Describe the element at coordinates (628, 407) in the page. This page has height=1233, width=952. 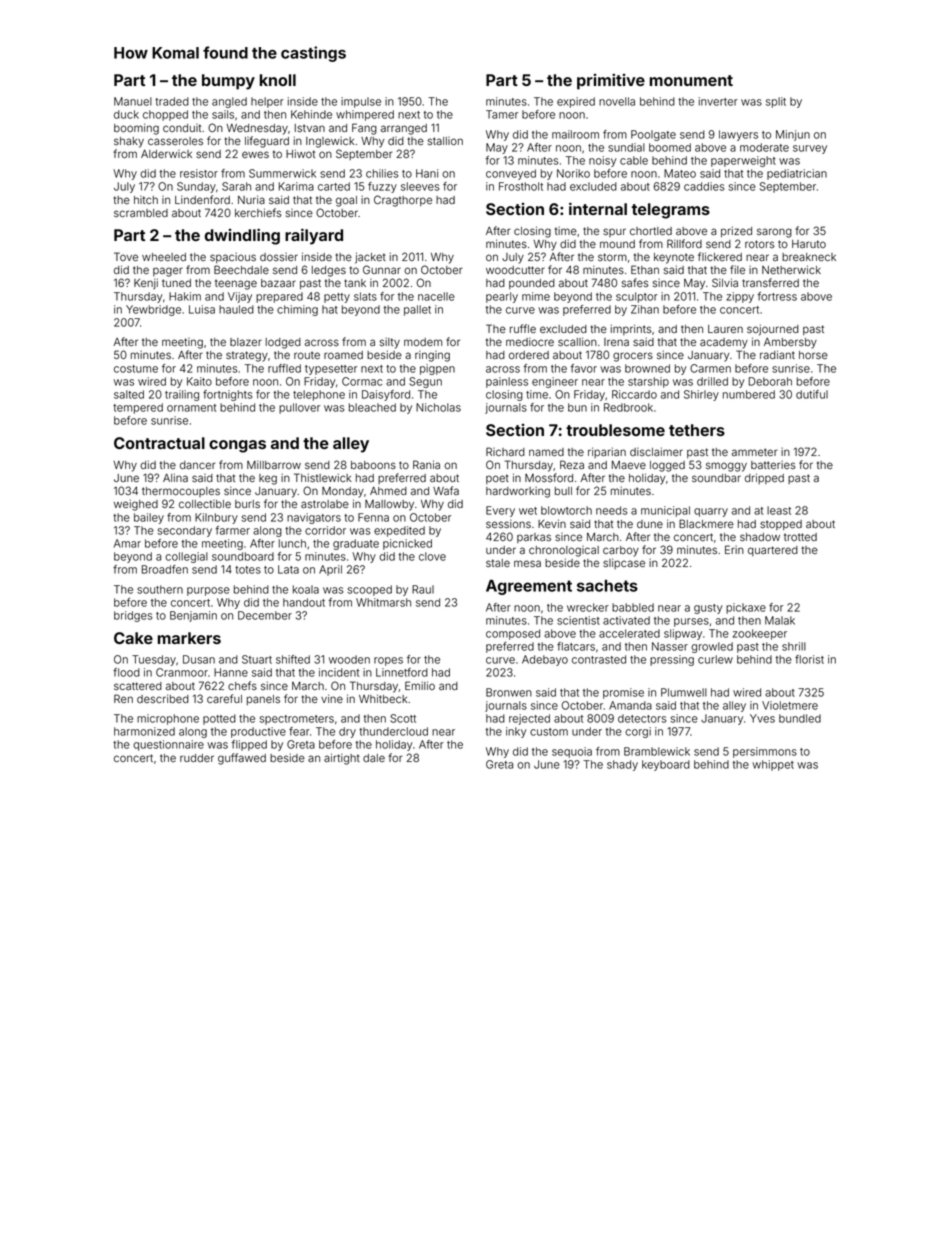
I see `Redbrook` at that location.
